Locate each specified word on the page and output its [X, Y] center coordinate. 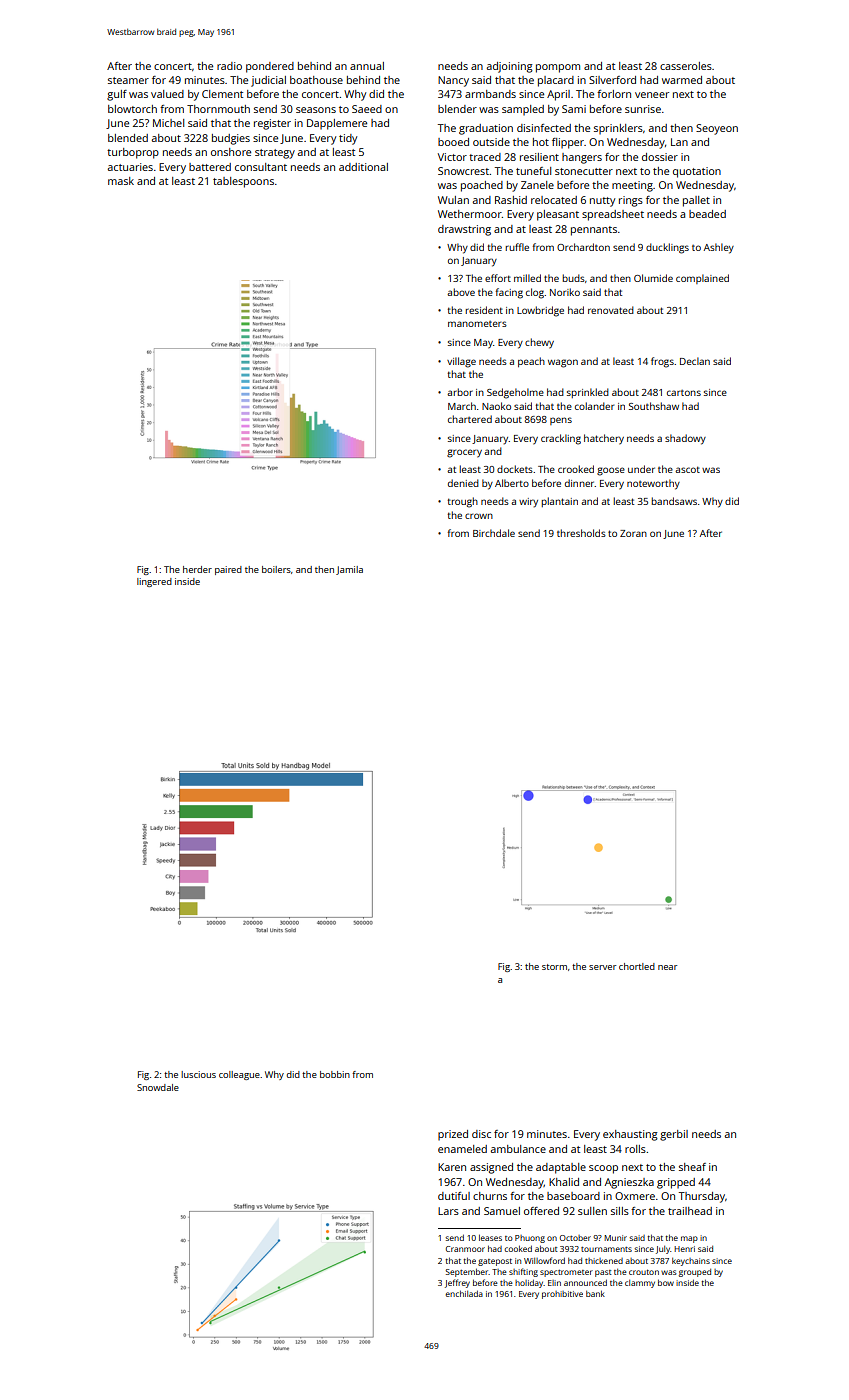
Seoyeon [717, 129]
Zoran [633, 533]
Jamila [349, 570]
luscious [198, 1074]
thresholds [581, 533]
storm [554, 967]
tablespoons [243, 182]
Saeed [367, 109]
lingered [154, 582]
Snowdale [158, 1087]
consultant [261, 167]
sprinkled [588, 393]
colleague [239, 1075]
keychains [691, 1262]
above [461, 292]
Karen [452, 1167]
